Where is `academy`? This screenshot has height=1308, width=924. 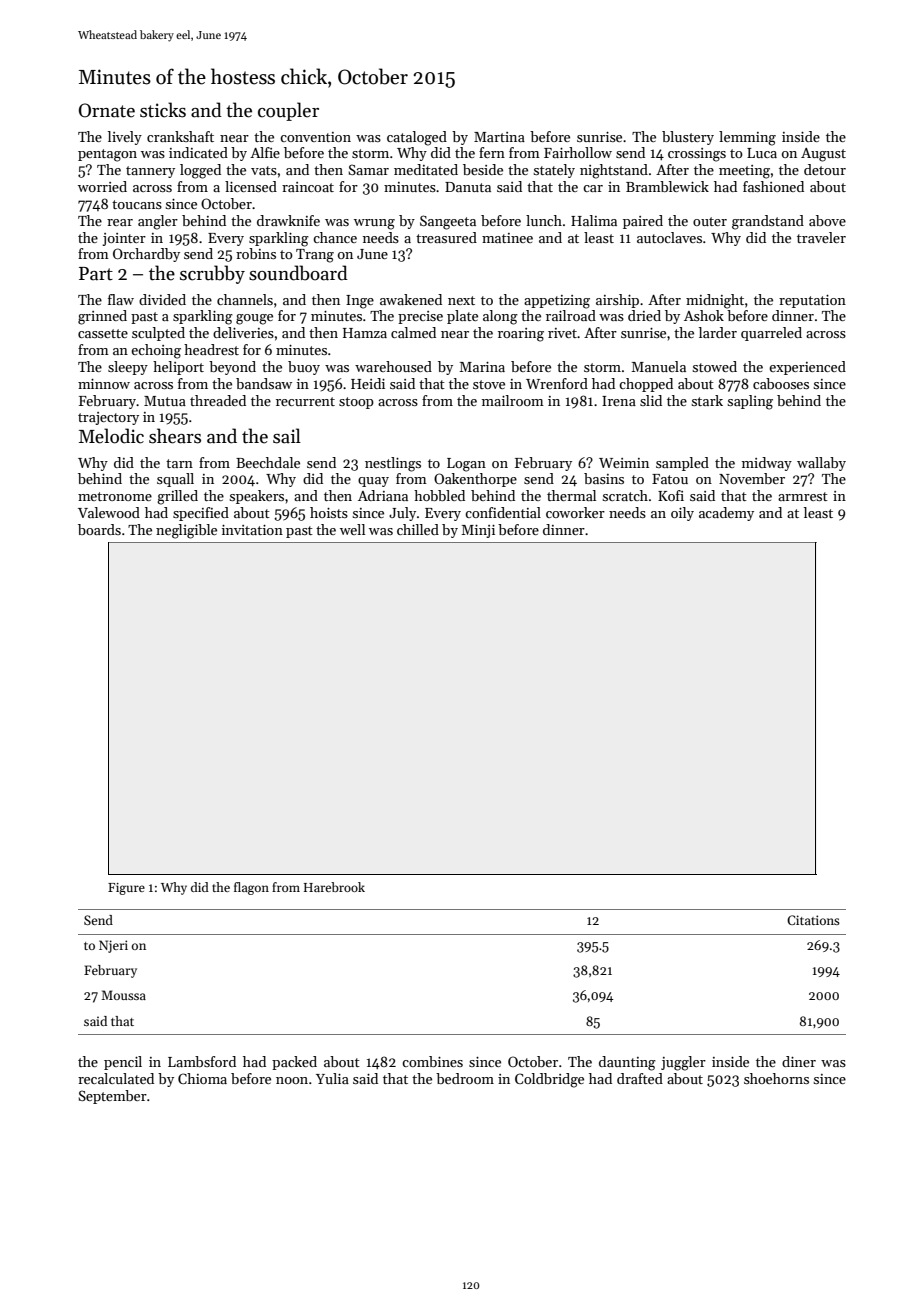 academy is located at coordinates (726, 514).
